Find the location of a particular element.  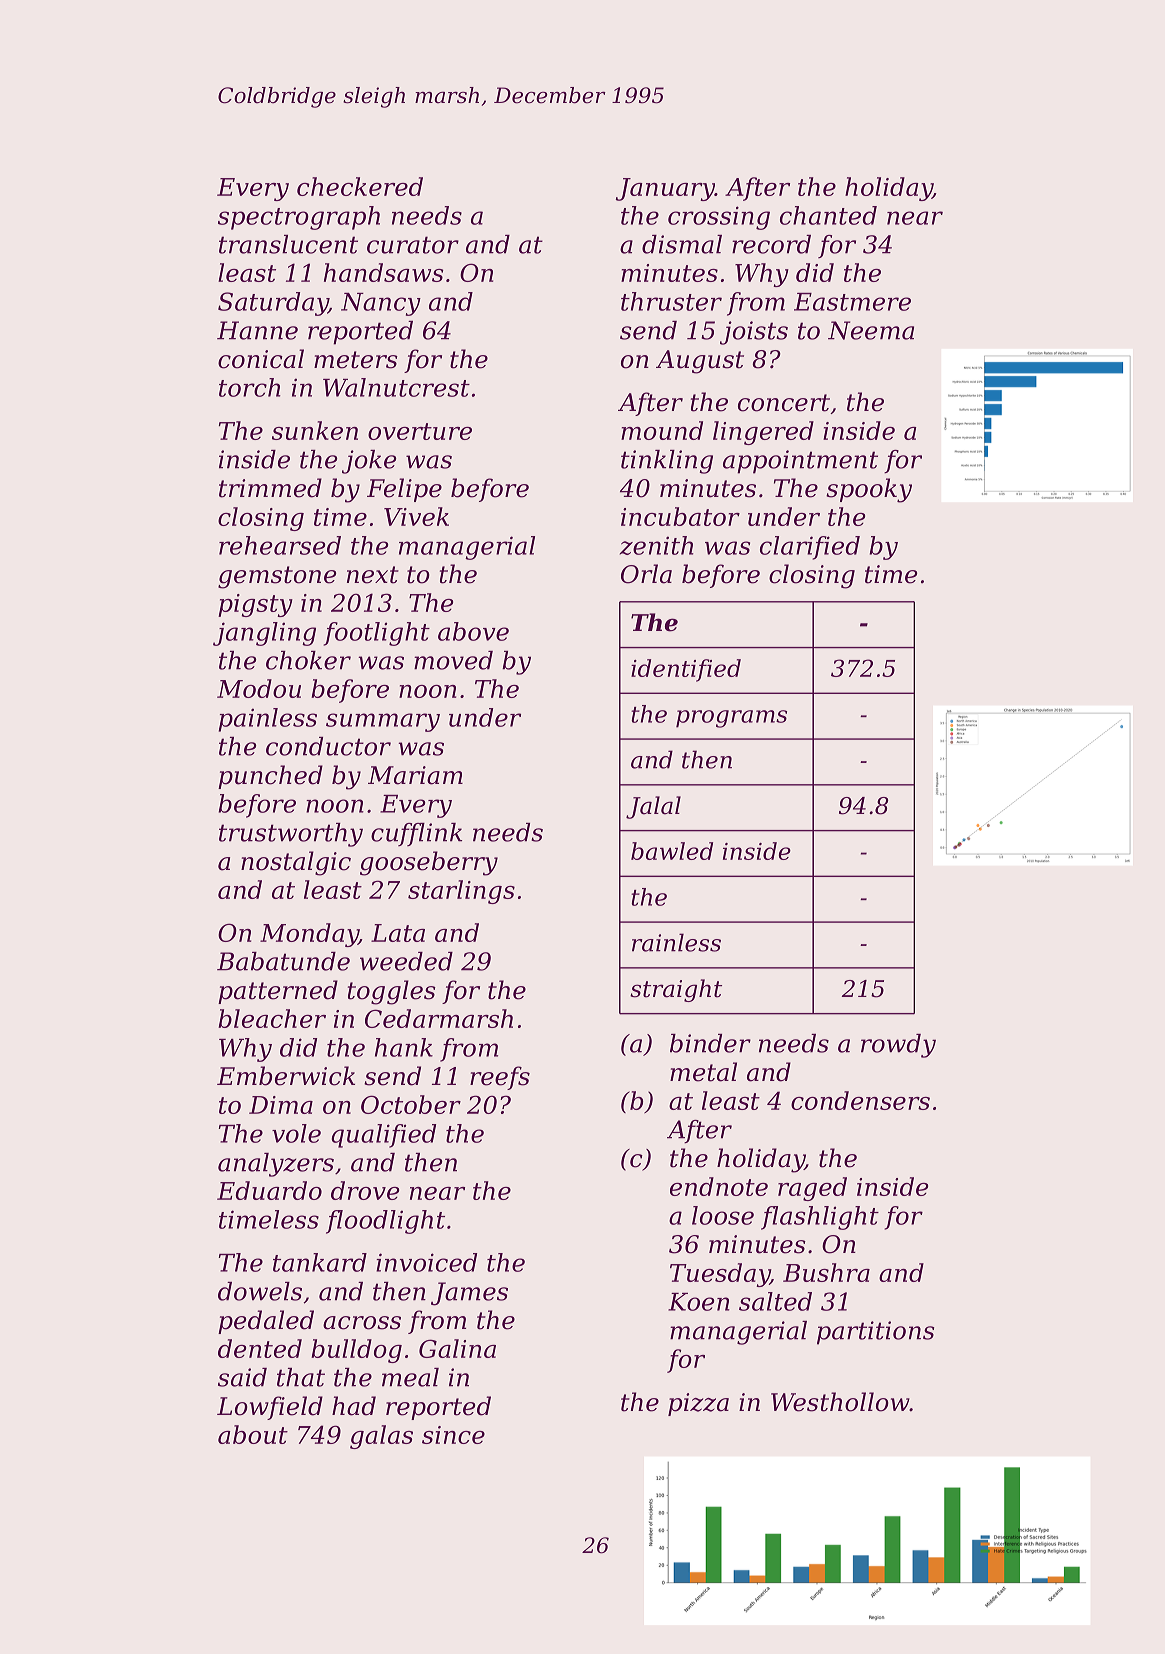

straight is located at coordinates (676, 990).
